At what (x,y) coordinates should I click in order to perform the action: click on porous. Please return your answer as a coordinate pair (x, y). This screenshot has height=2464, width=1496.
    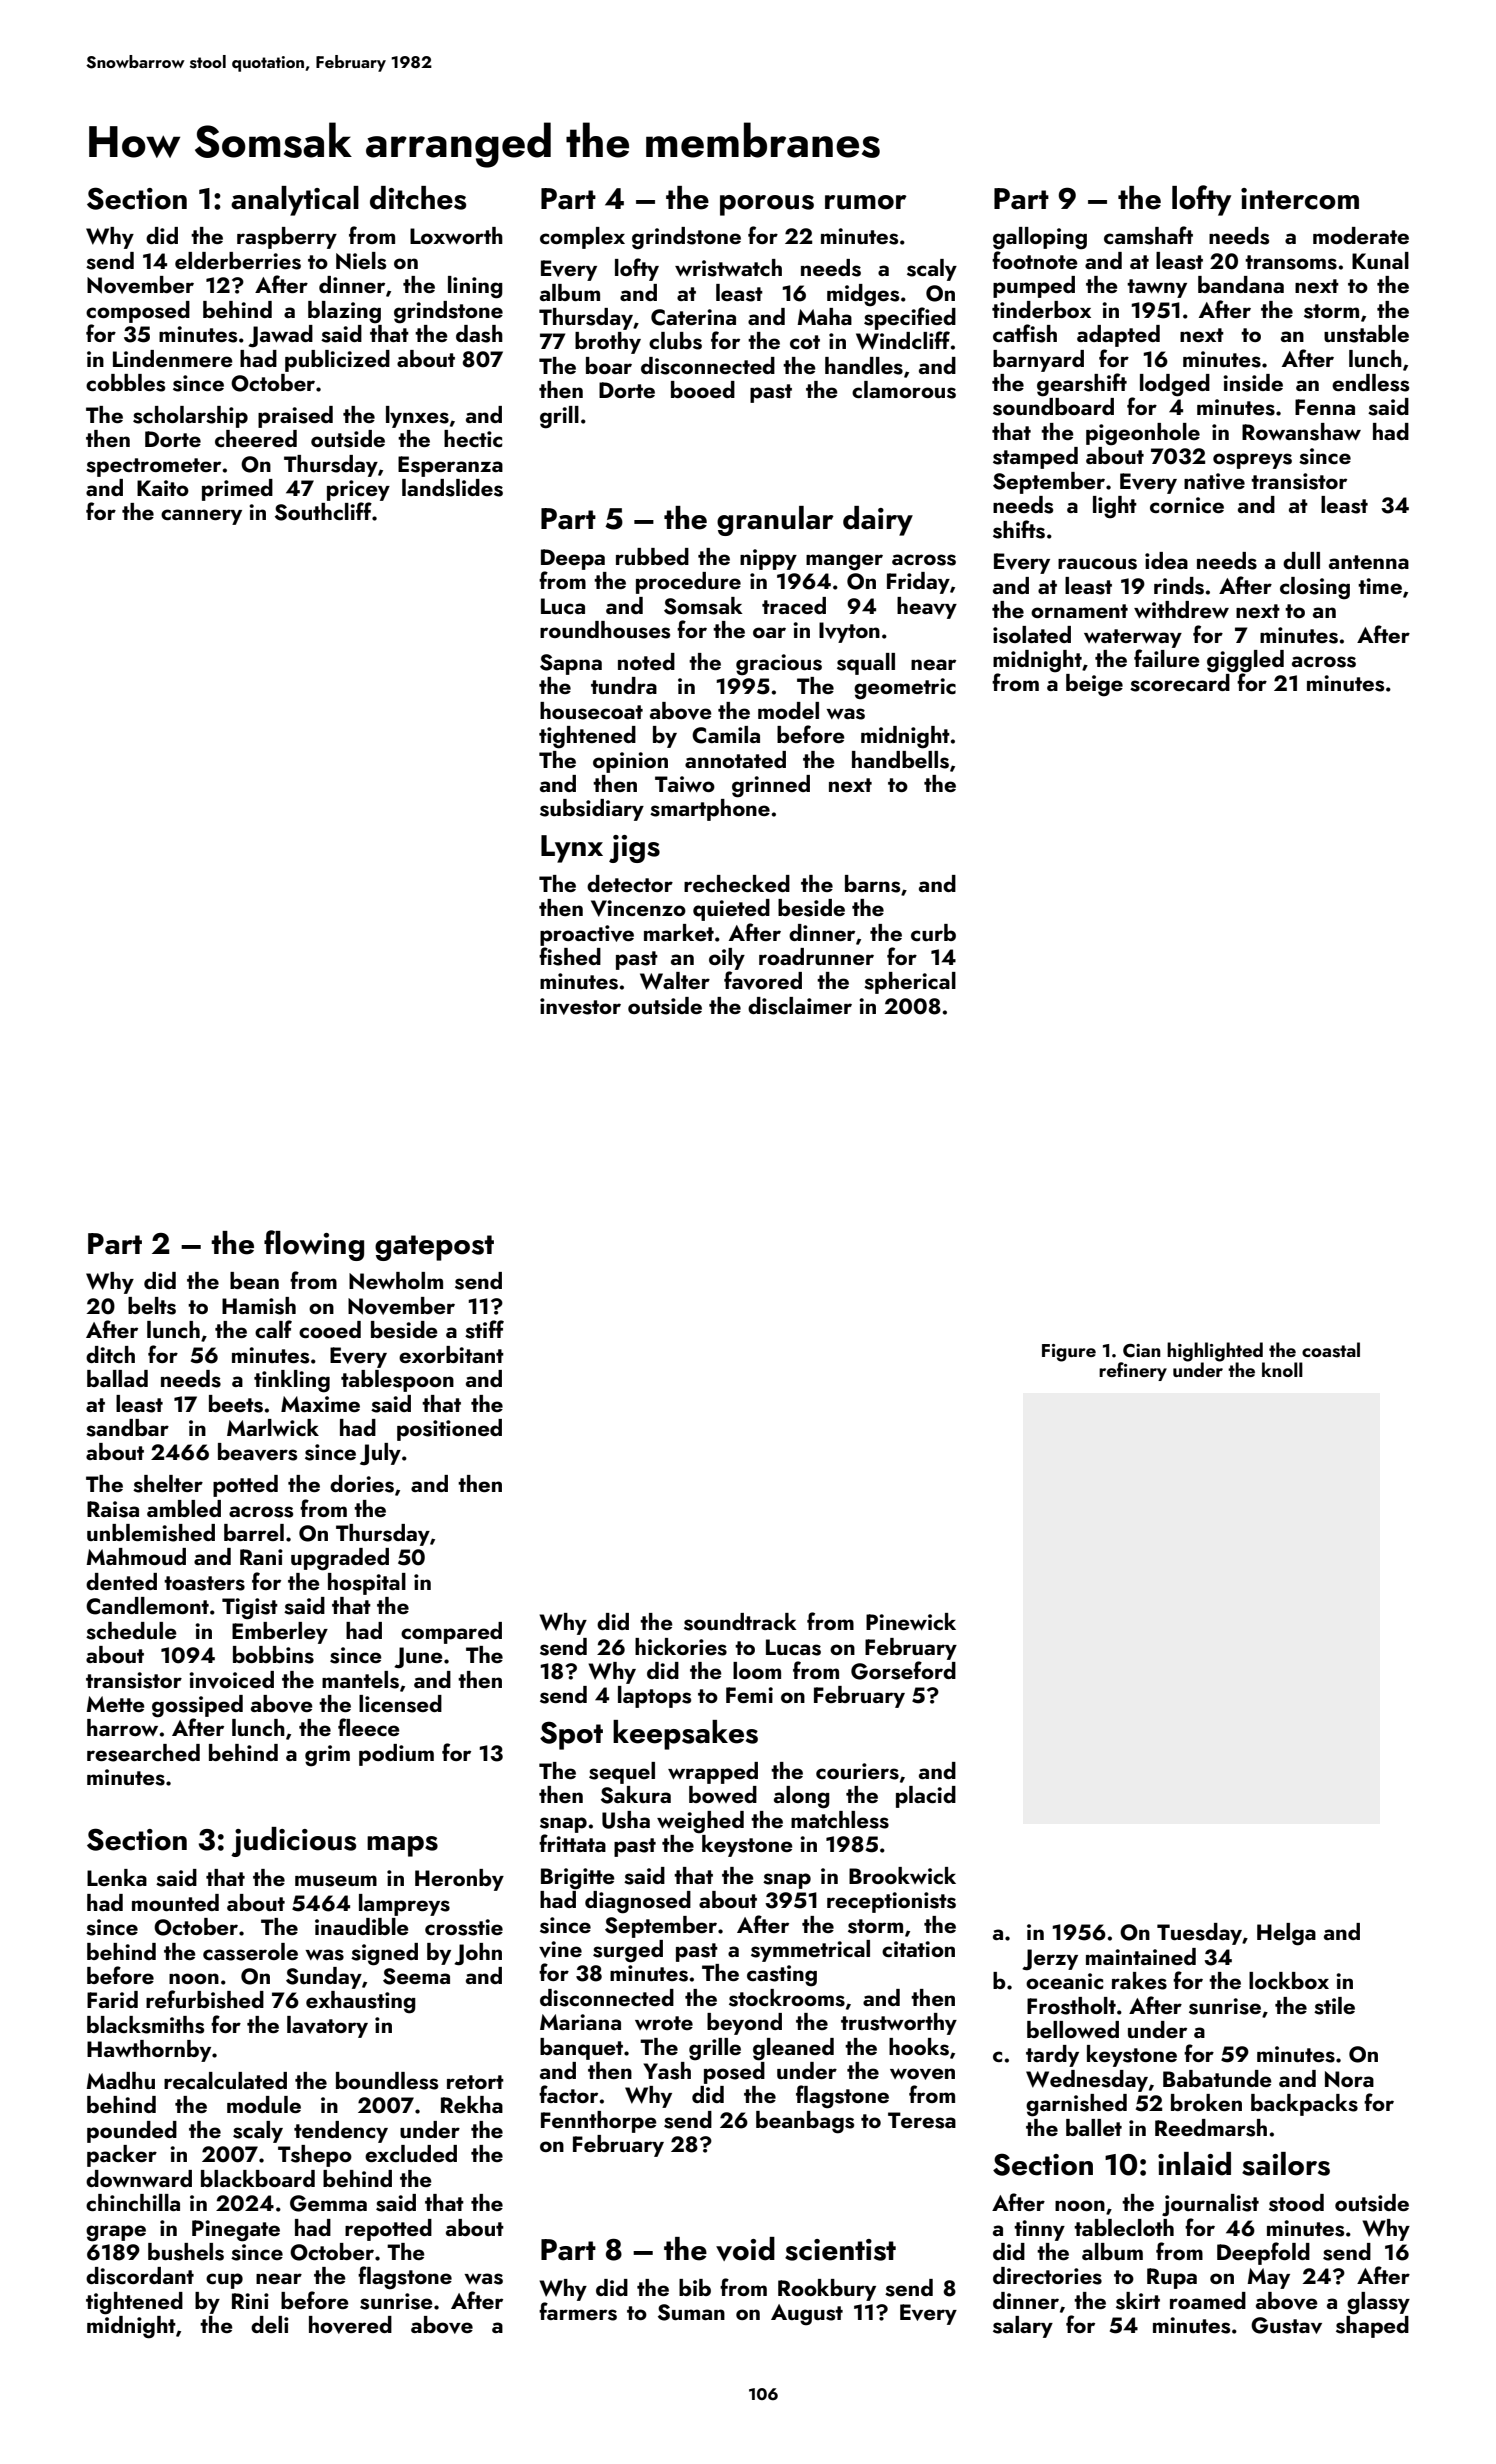
    Looking at the image, I should click on (767, 205).
